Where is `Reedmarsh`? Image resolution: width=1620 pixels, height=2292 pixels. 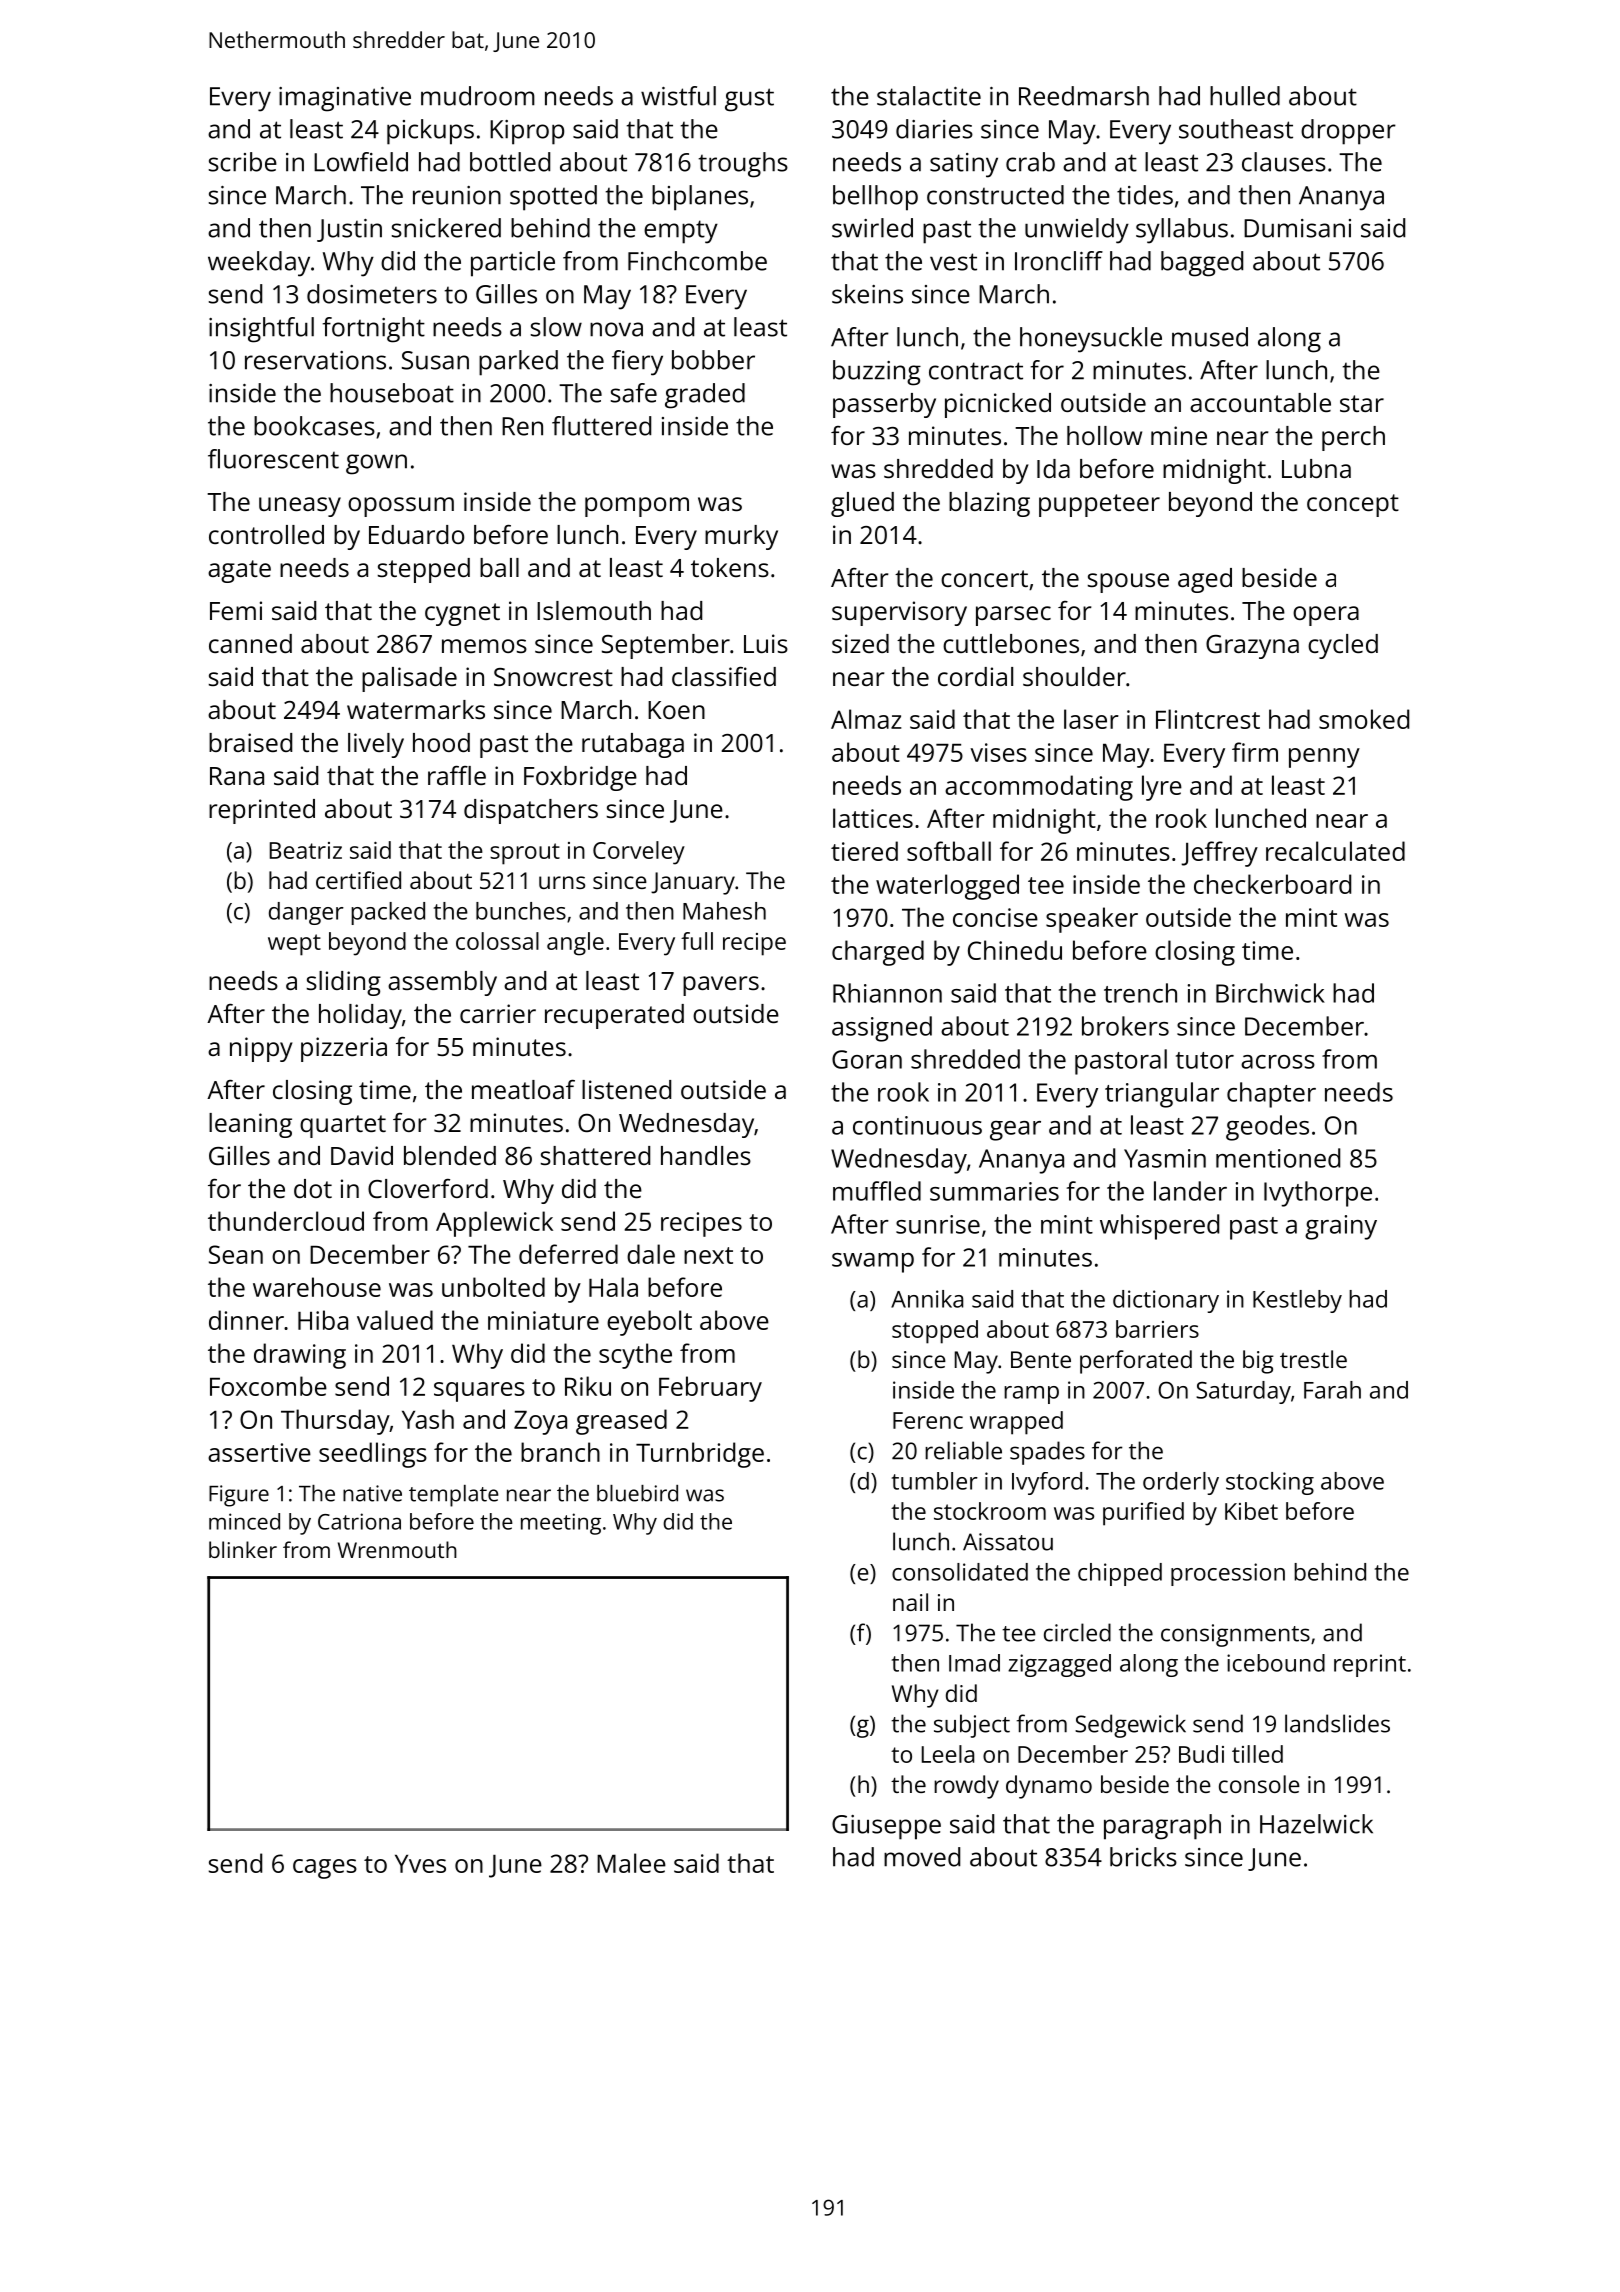
Reedmarsh is located at coordinates (1084, 96).
